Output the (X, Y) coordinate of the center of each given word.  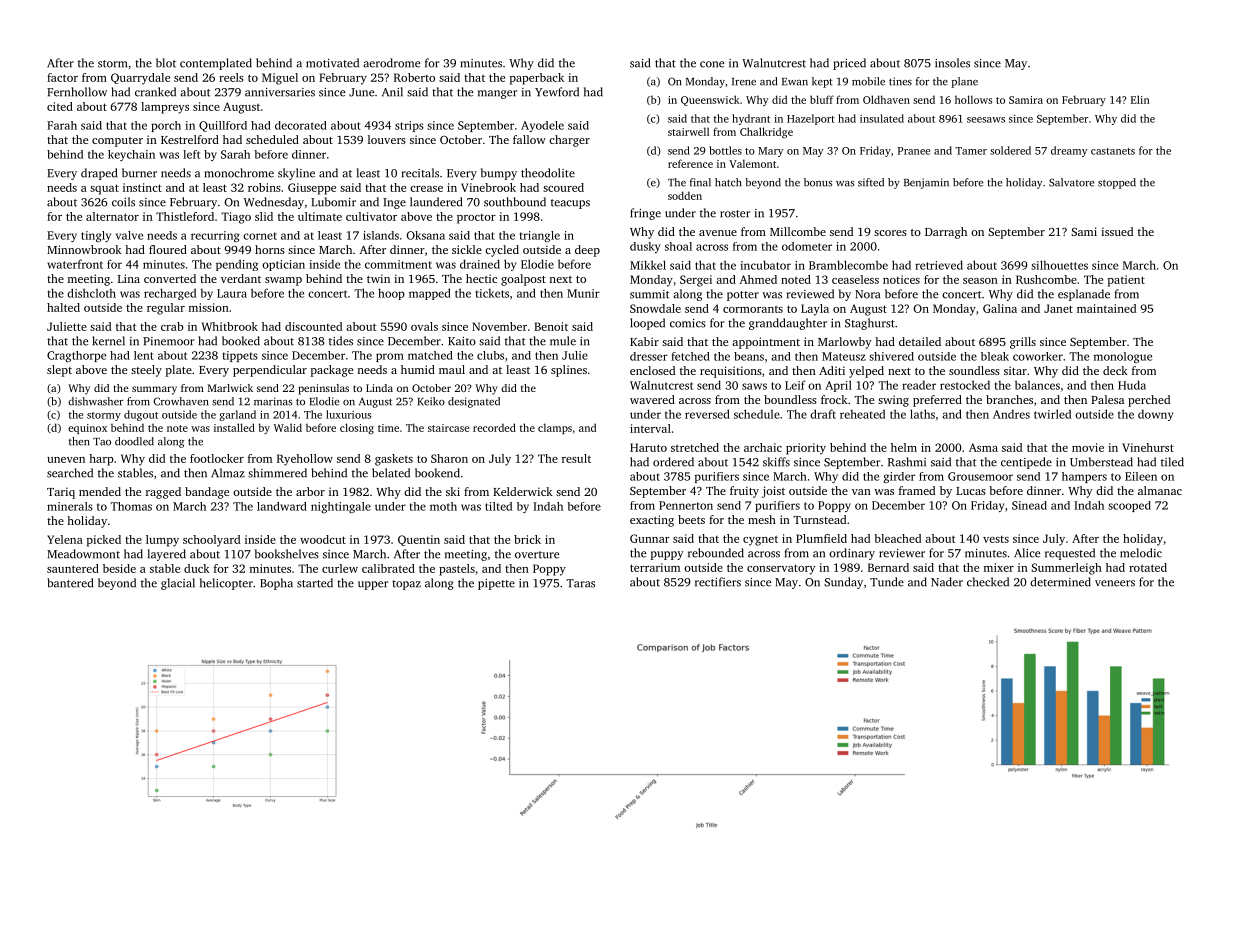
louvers (387, 139)
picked (104, 541)
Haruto (648, 447)
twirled (1052, 414)
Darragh (946, 233)
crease (426, 189)
